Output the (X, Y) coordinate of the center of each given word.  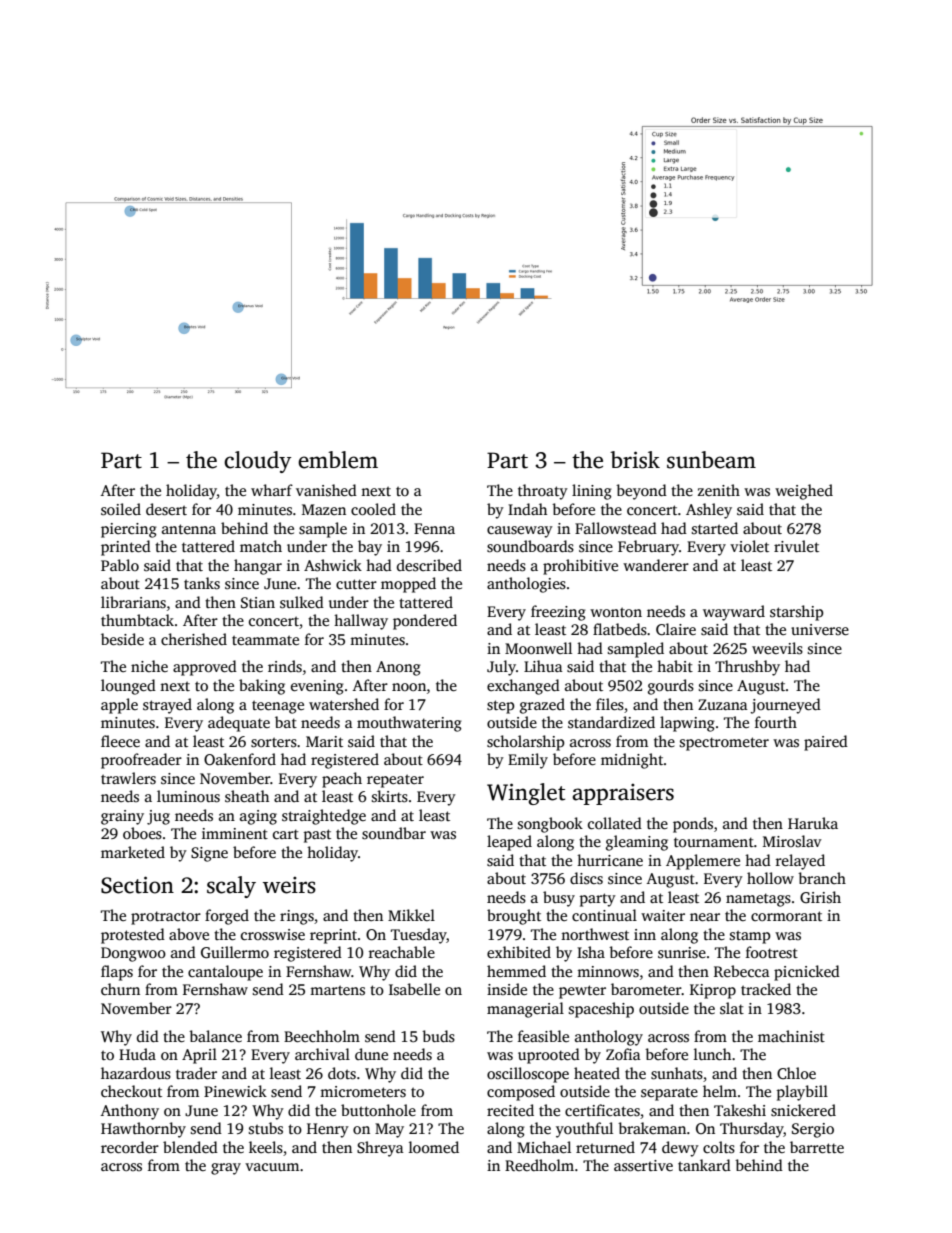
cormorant (786, 916)
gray (226, 1169)
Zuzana (723, 704)
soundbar (394, 833)
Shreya (380, 1149)
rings (297, 917)
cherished (194, 639)
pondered (425, 622)
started (715, 528)
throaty (543, 492)
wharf (272, 490)
